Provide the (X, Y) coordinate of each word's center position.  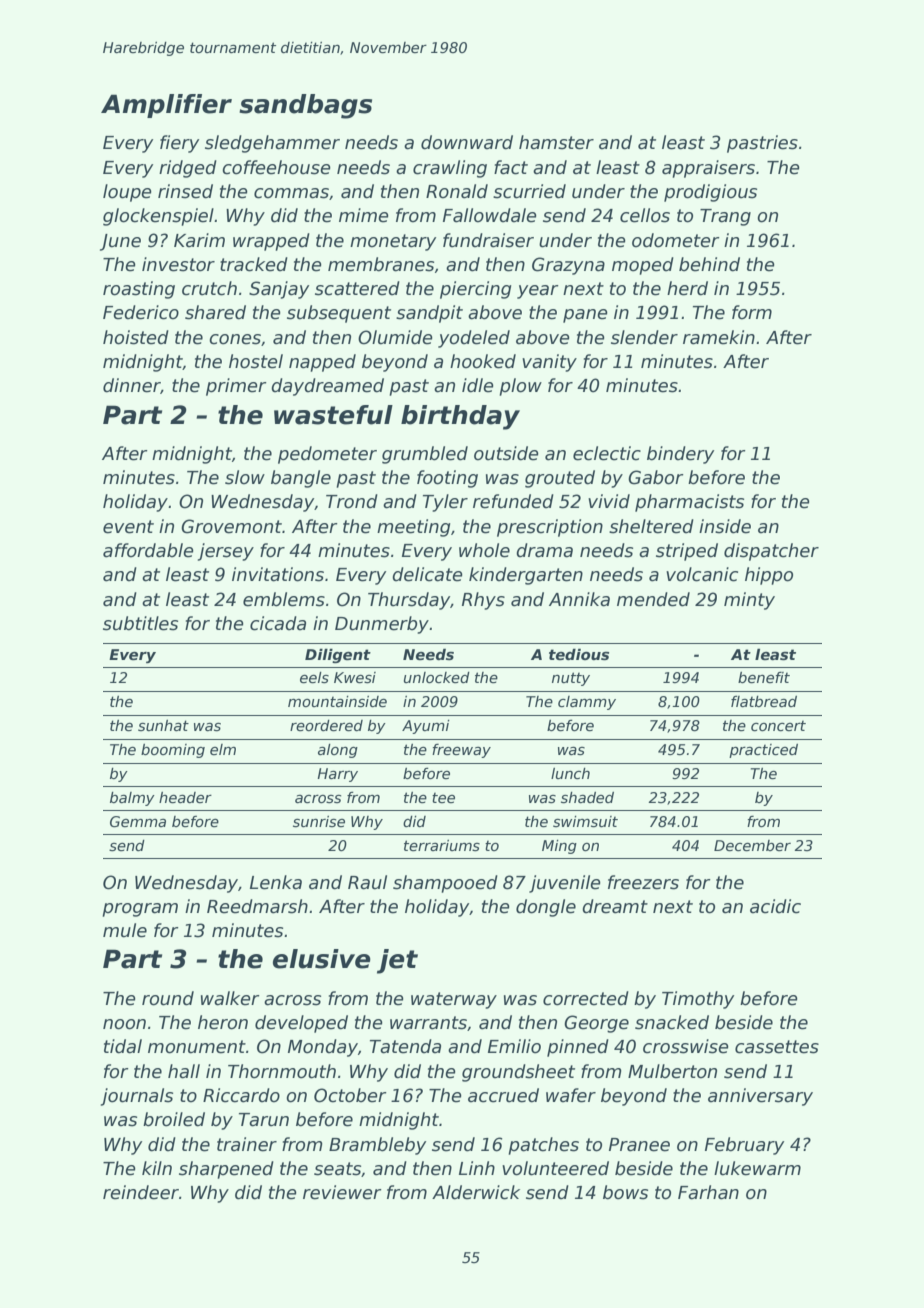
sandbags (305, 106)
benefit (764, 677)
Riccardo (241, 1095)
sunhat (163, 725)
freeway (461, 751)
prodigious (710, 193)
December (752, 845)
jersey (226, 552)
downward (467, 142)
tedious (579, 654)
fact (511, 167)
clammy (587, 703)
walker (230, 998)
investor (178, 264)
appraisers (708, 169)
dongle (546, 908)
